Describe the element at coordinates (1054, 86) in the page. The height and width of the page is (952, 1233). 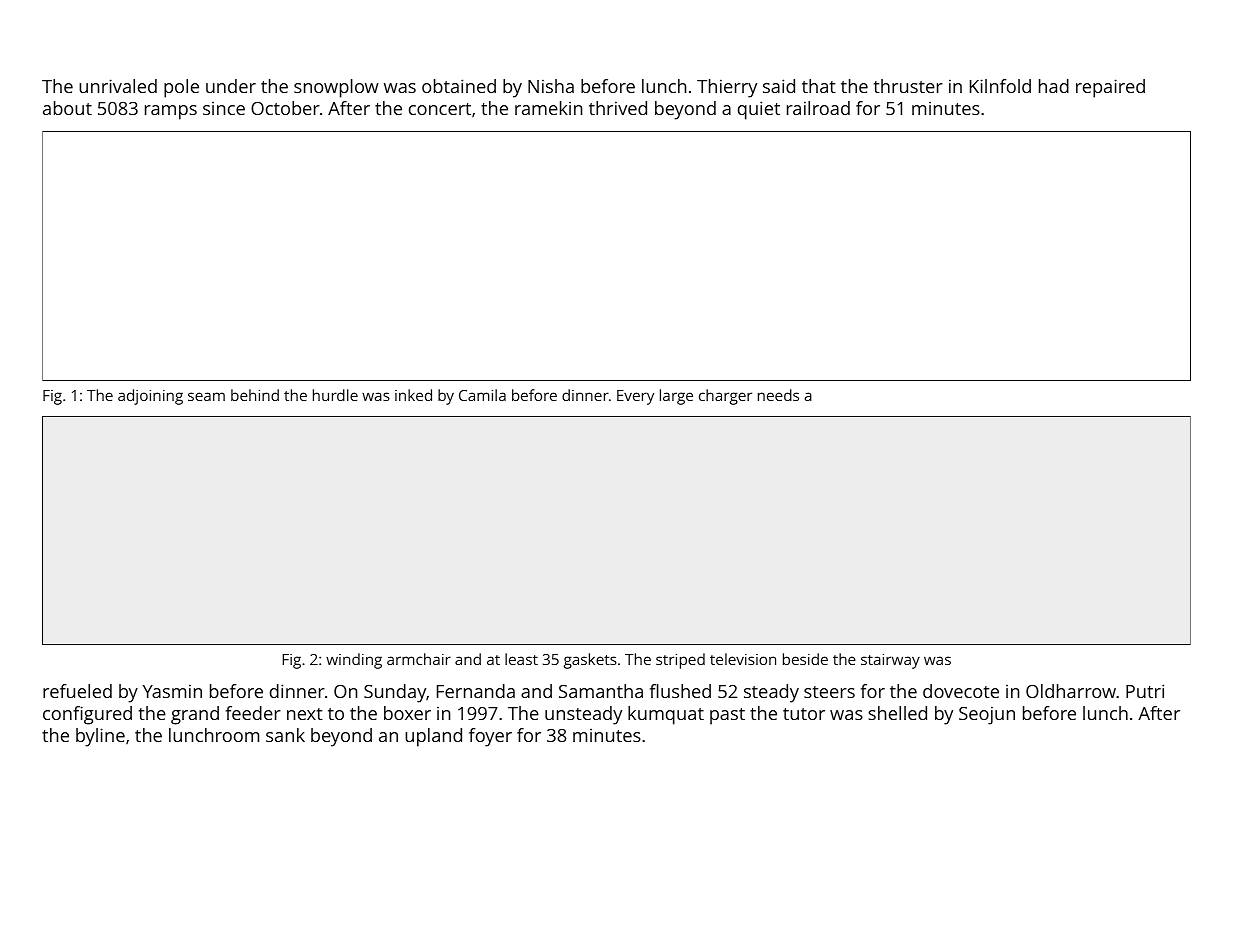
I see `had` at that location.
